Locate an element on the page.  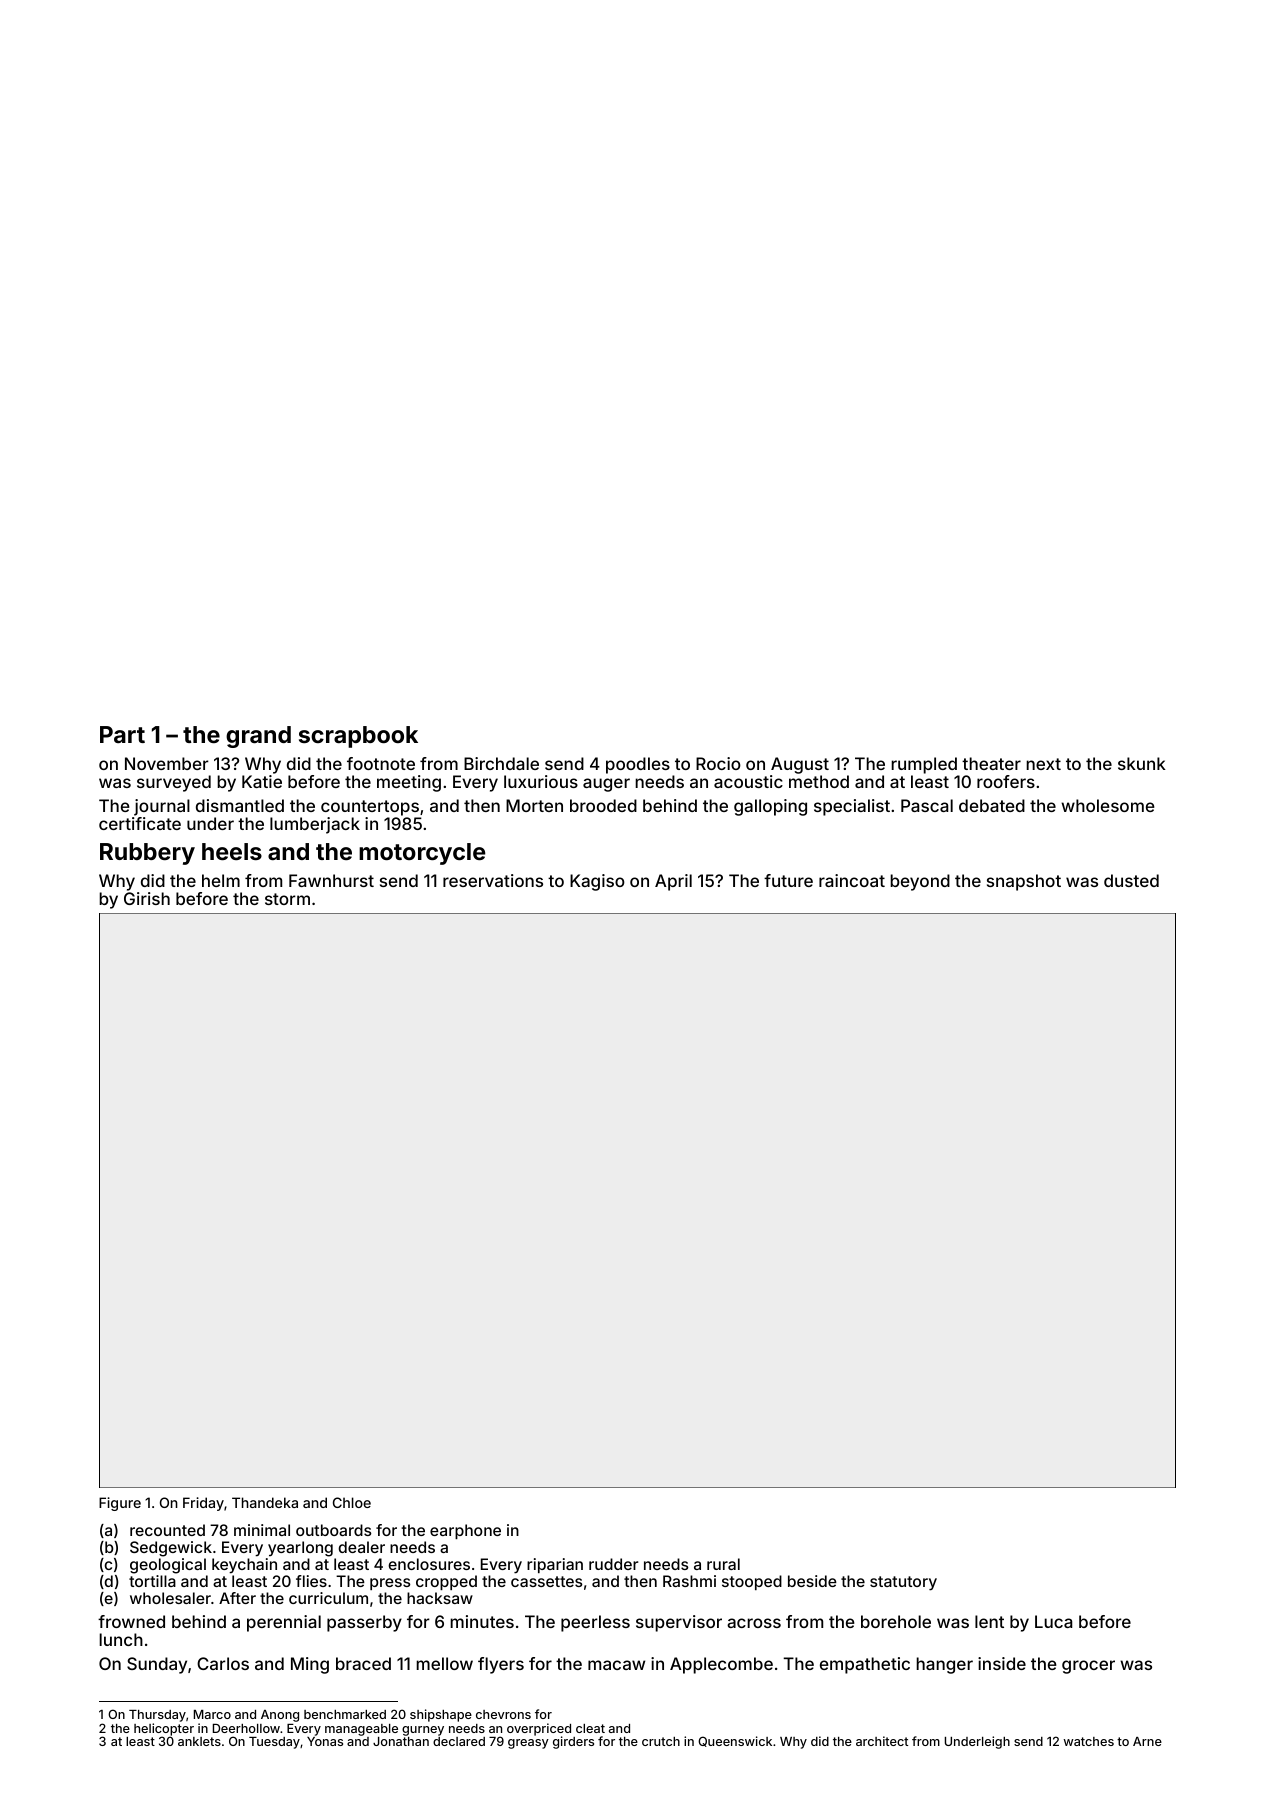
beside is located at coordinates (812, 1581).
